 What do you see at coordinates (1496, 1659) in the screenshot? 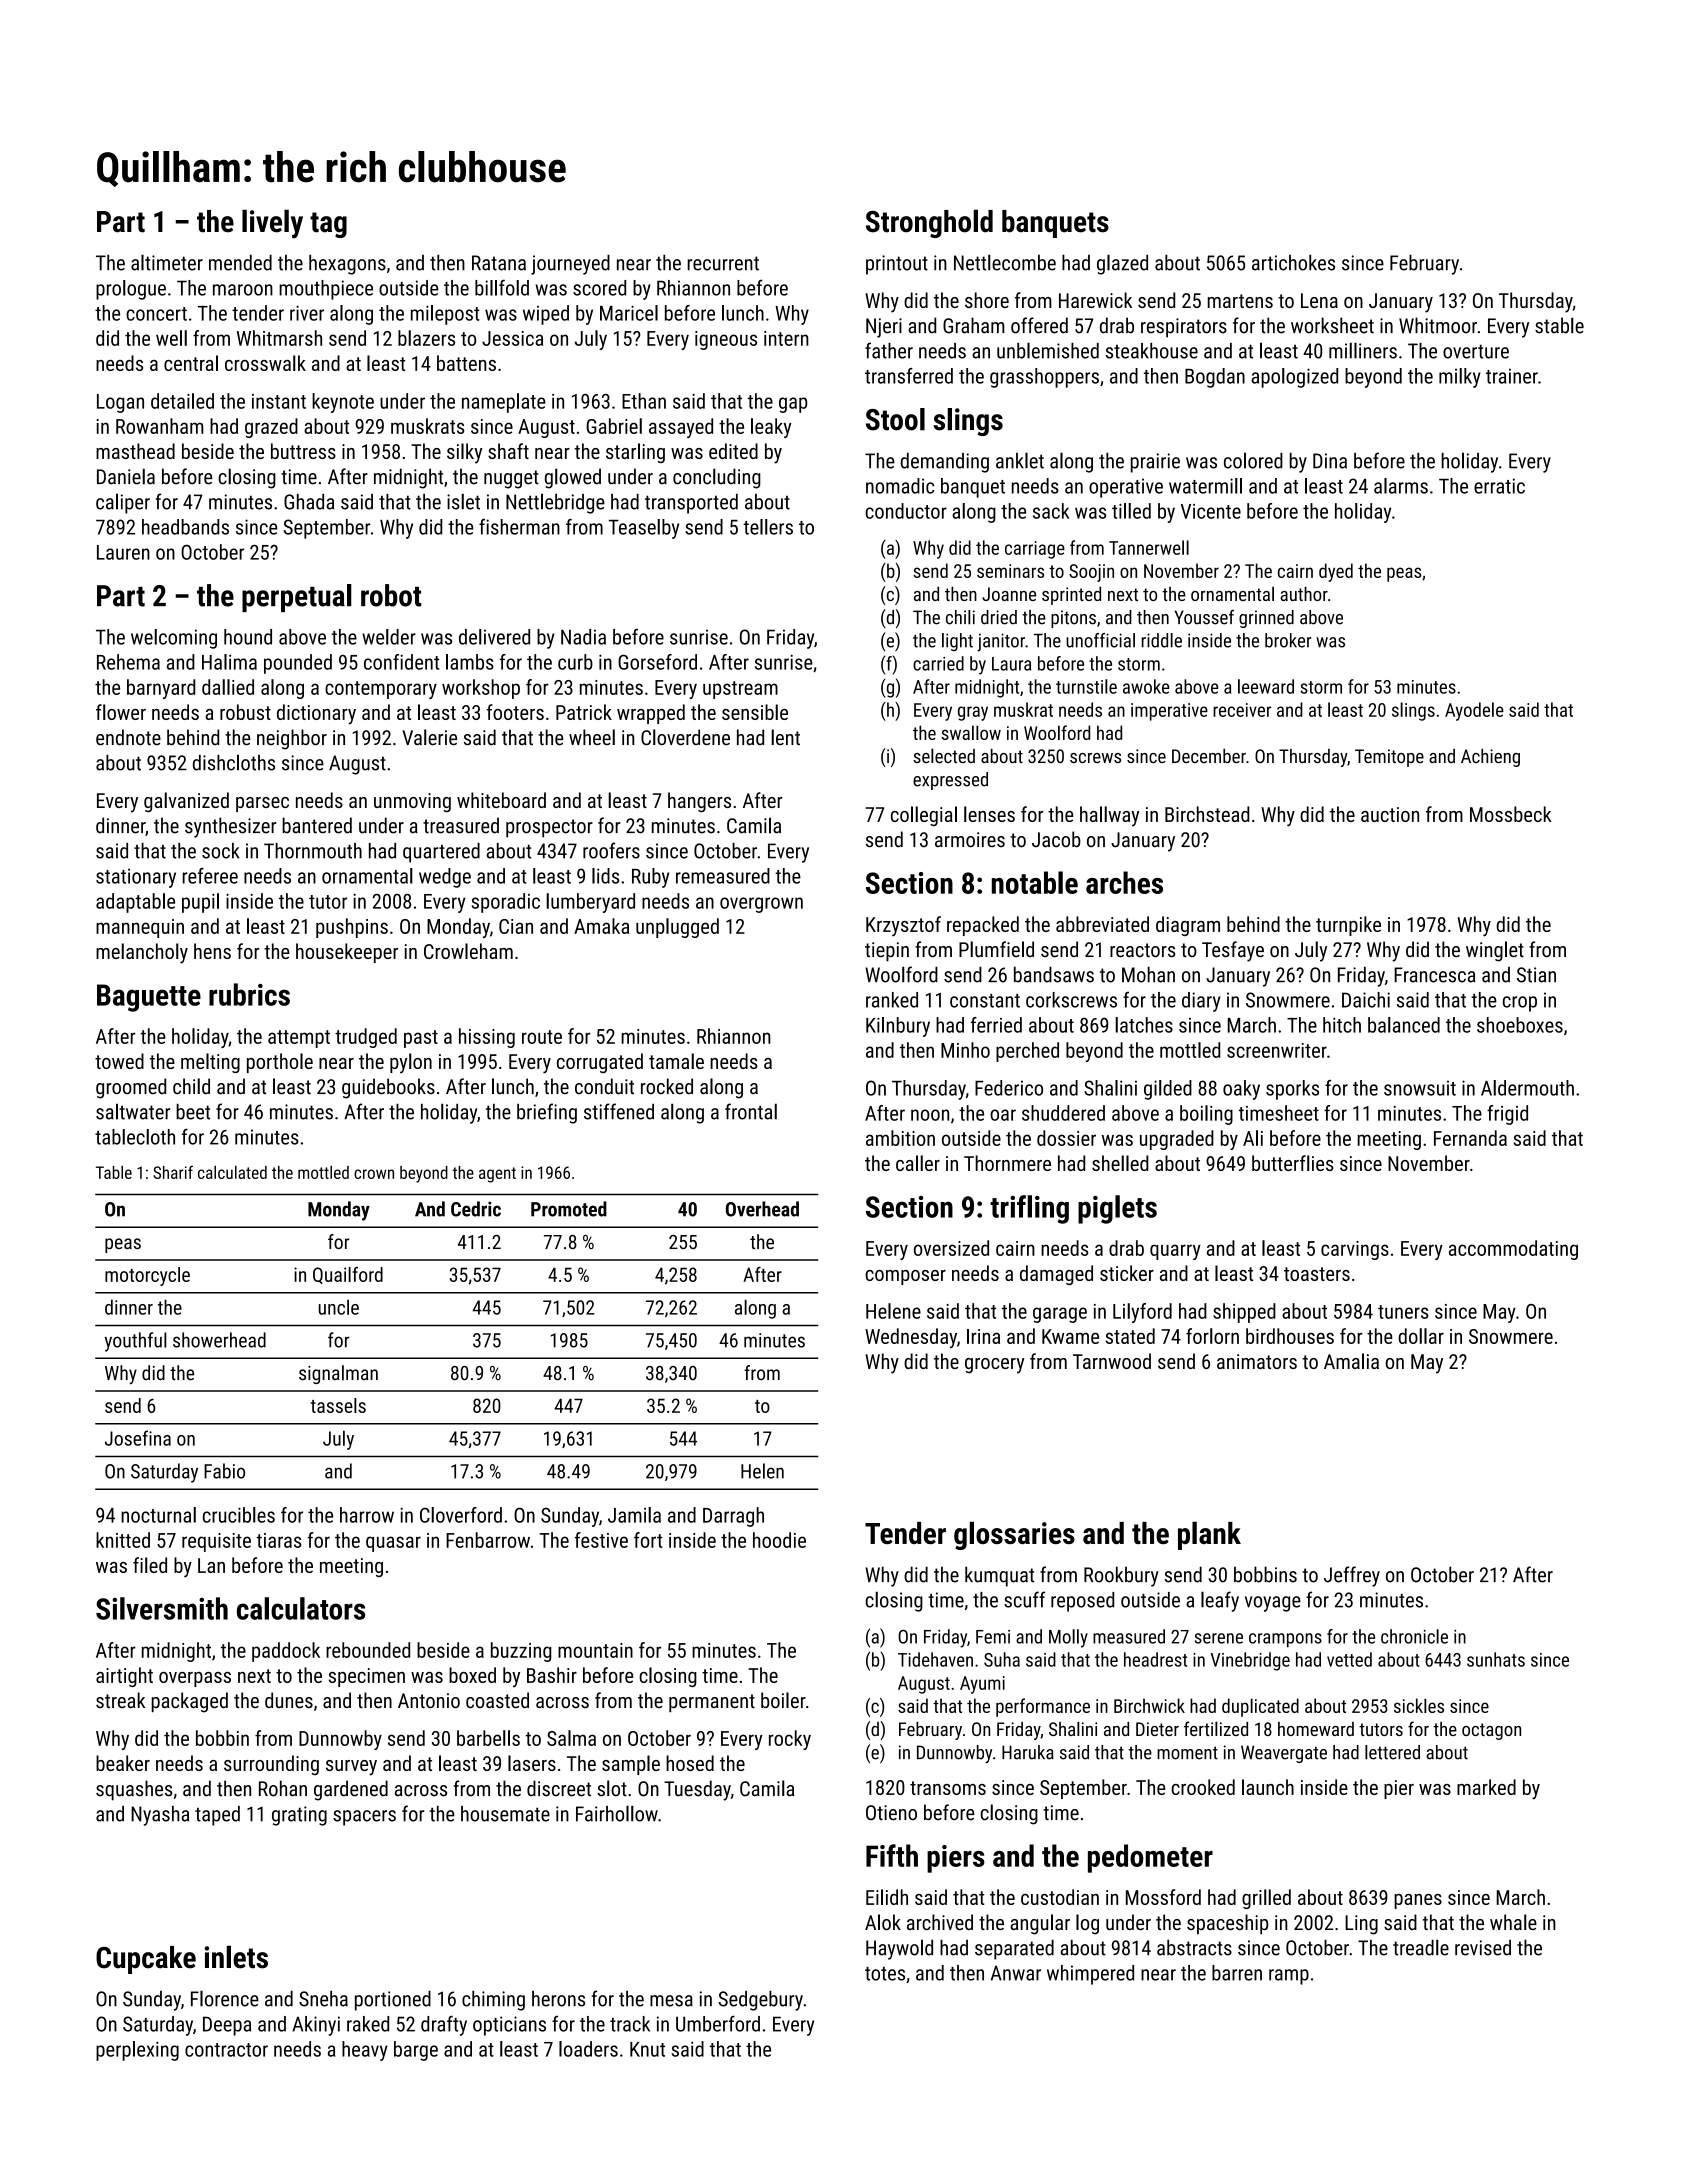
I see `sunhats` at bounding box center [1496, 1659].
